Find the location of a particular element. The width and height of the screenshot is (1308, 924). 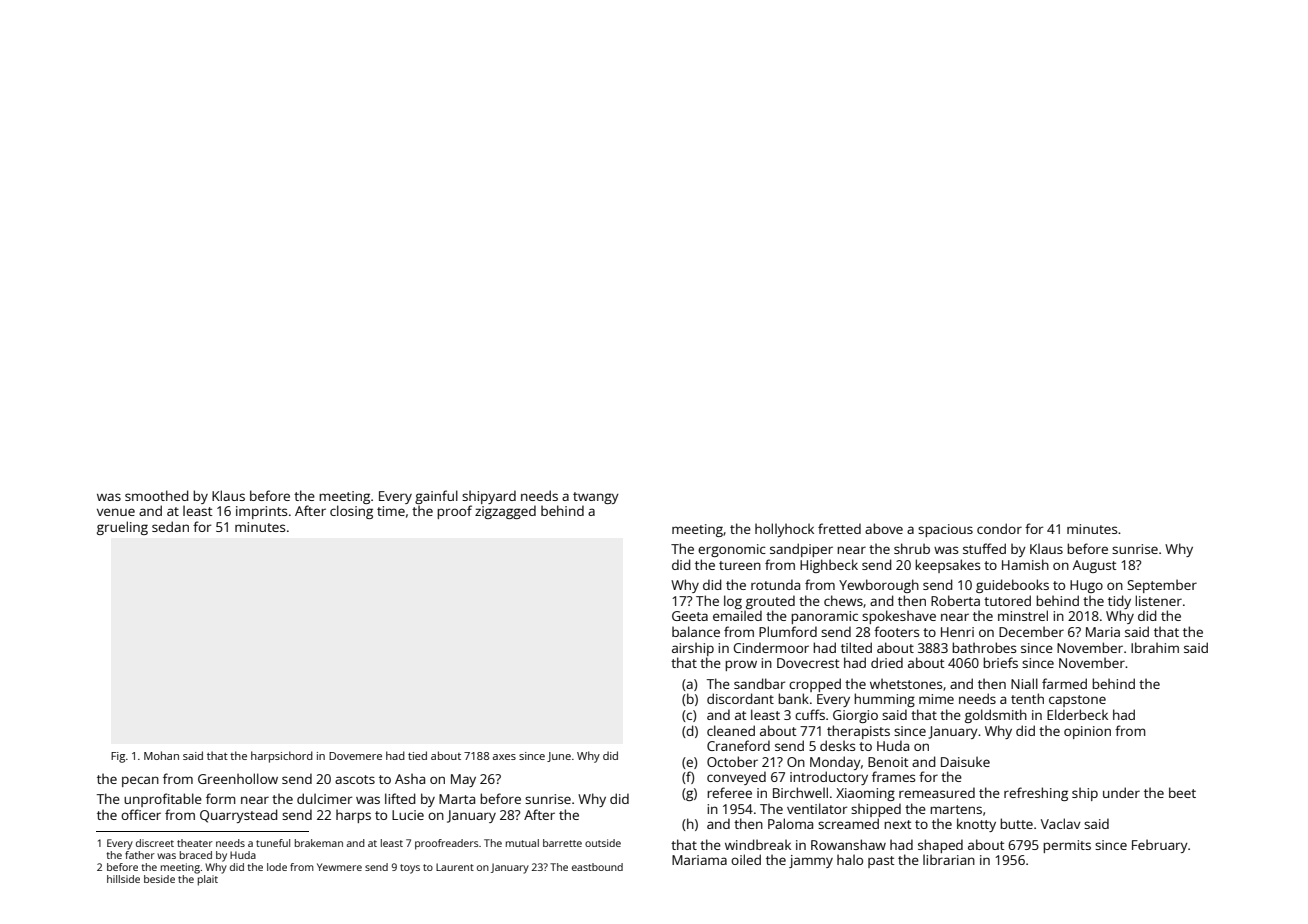

condor is located at coordinates (999, 528).
